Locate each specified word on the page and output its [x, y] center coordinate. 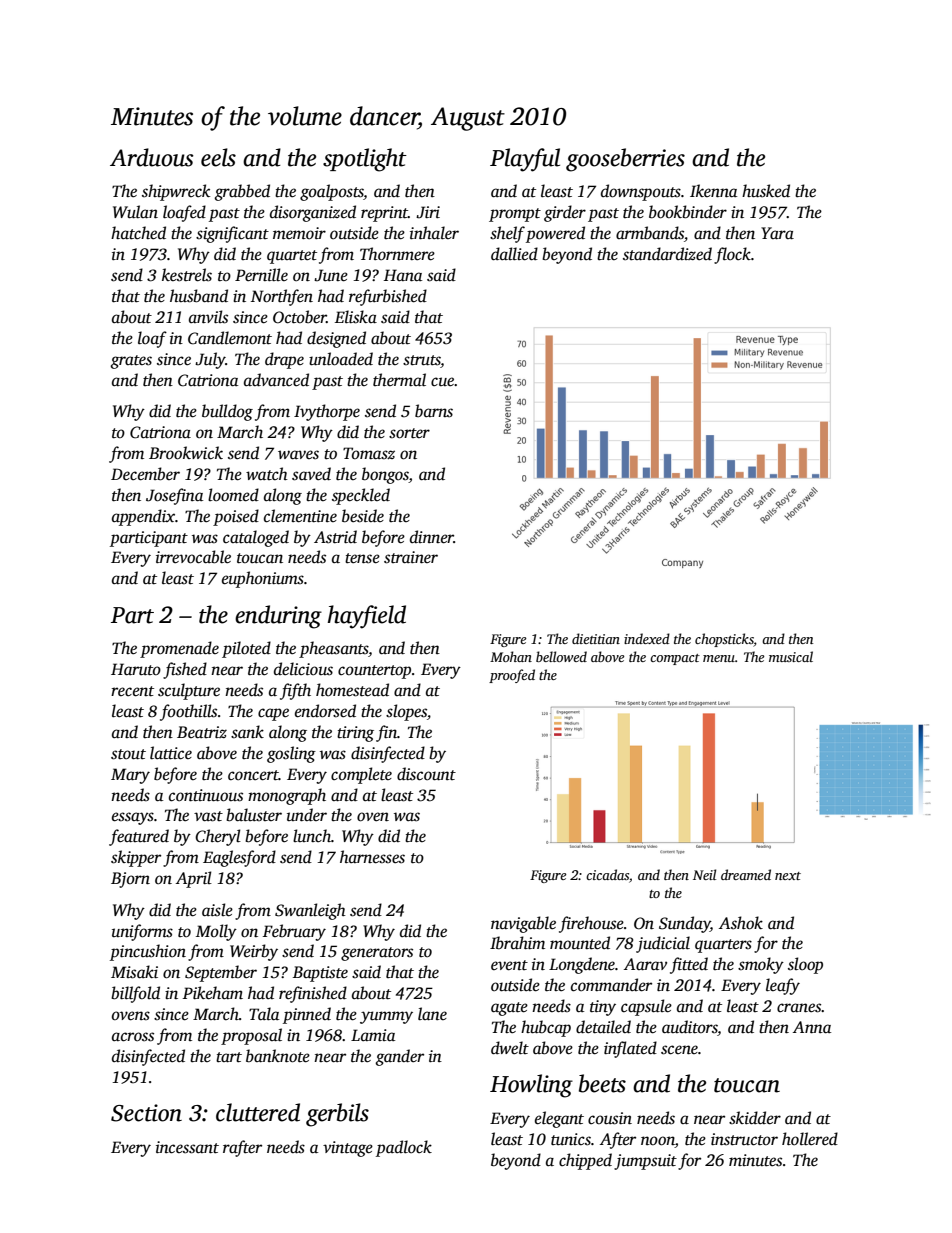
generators [377, 954]
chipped [585, 1161]
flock [732, 255]
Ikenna [713, 191]
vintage [348, 1149]
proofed [512, 676]
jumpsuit [645, 1162]
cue [443, 381]
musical [791, 656]
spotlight [365, 160]
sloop [805, 965]
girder [565, 213]
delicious [303, 669]
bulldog [227, 412]
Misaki [134, 972]
